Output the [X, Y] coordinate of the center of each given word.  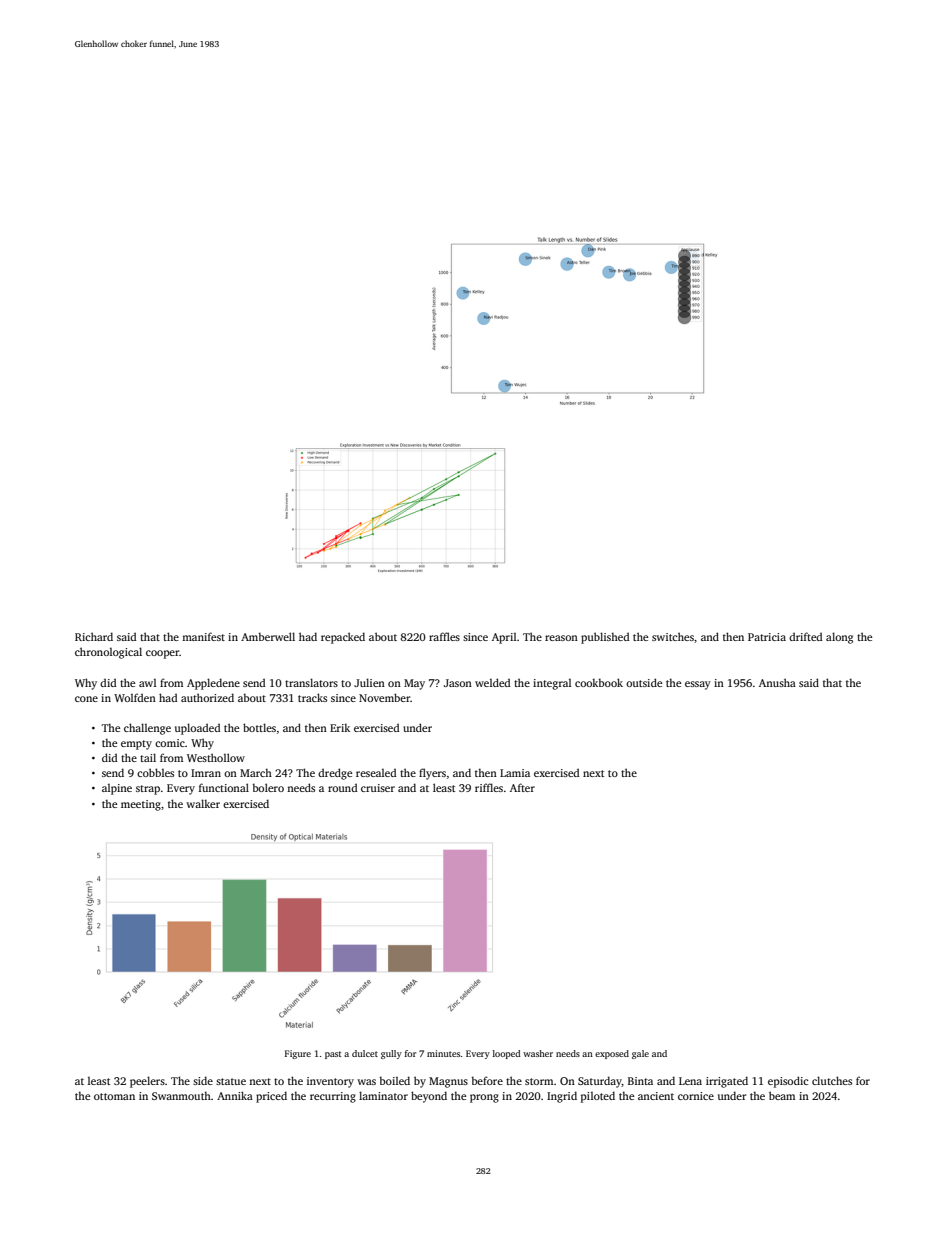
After [522, 787]
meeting [141, 805]
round [342, 787]
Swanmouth [181, 1095]
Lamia [515, 773]
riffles [489, 787]
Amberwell [268, 636]
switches [673, 636]
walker [203, 803]
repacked [343, 638]
